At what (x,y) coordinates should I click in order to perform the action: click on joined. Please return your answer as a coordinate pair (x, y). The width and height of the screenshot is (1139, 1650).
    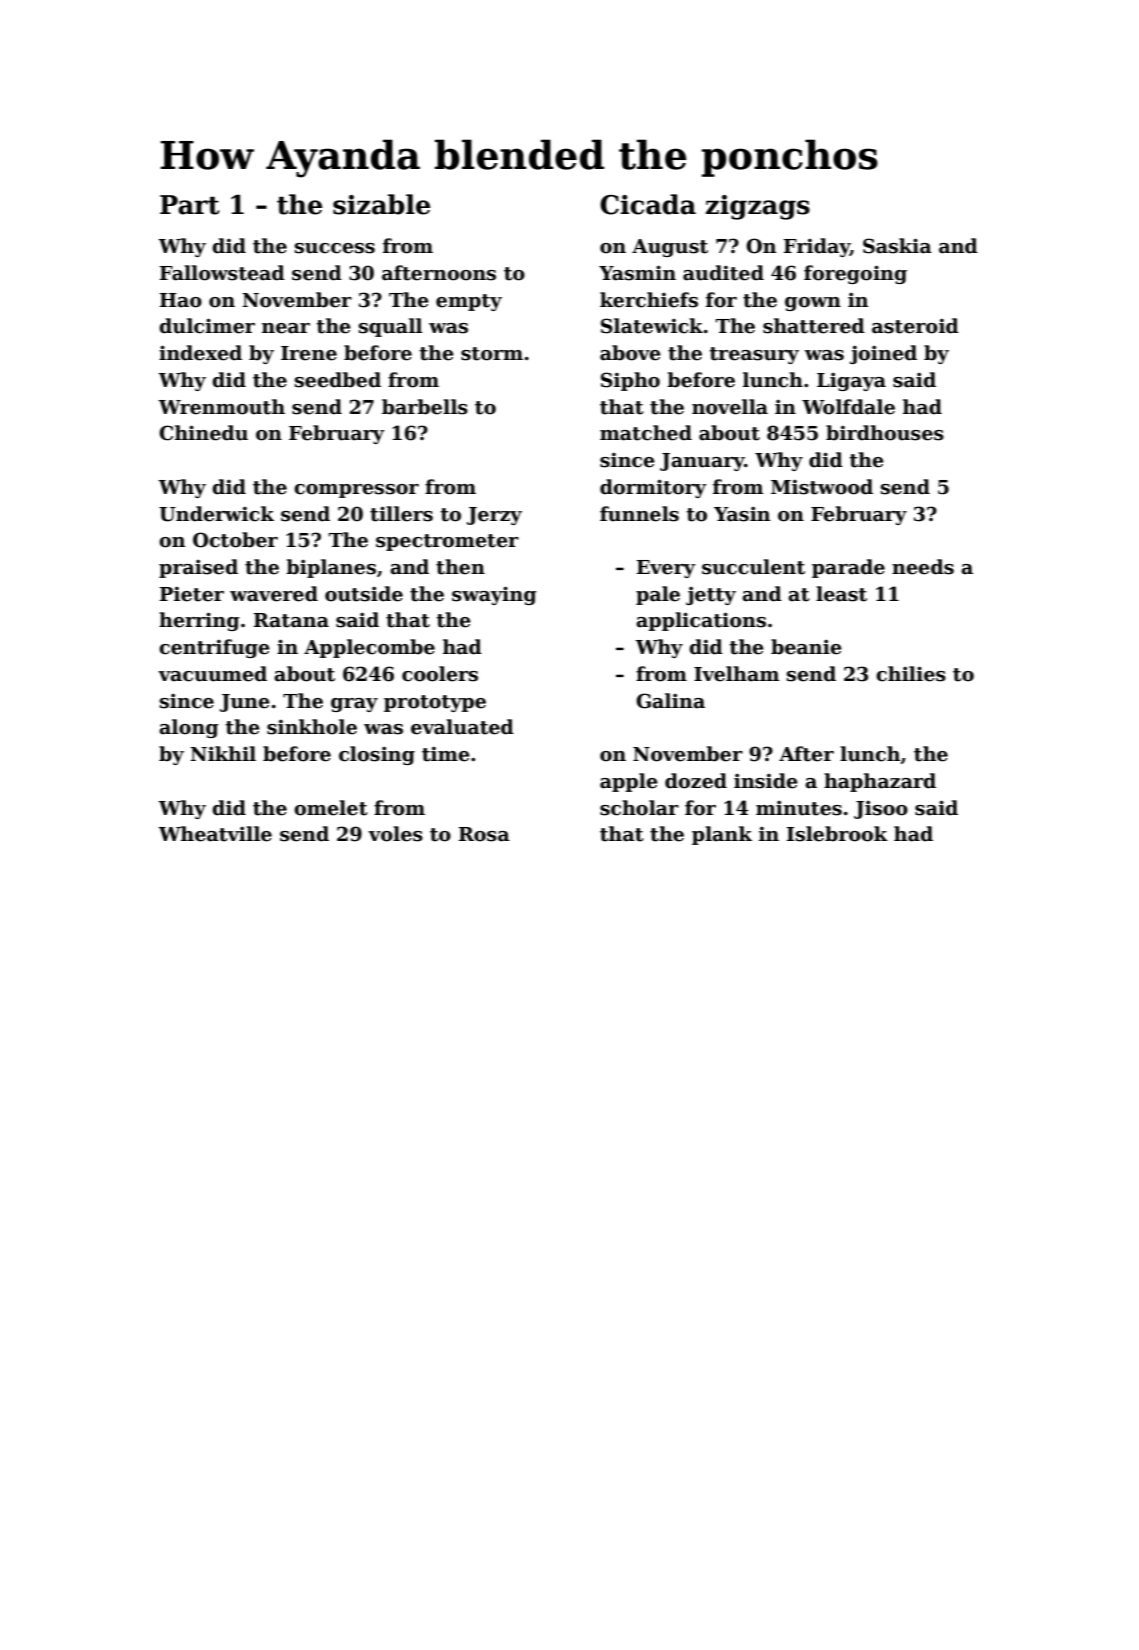
    Looking at the image, I should click on (883, 354).
